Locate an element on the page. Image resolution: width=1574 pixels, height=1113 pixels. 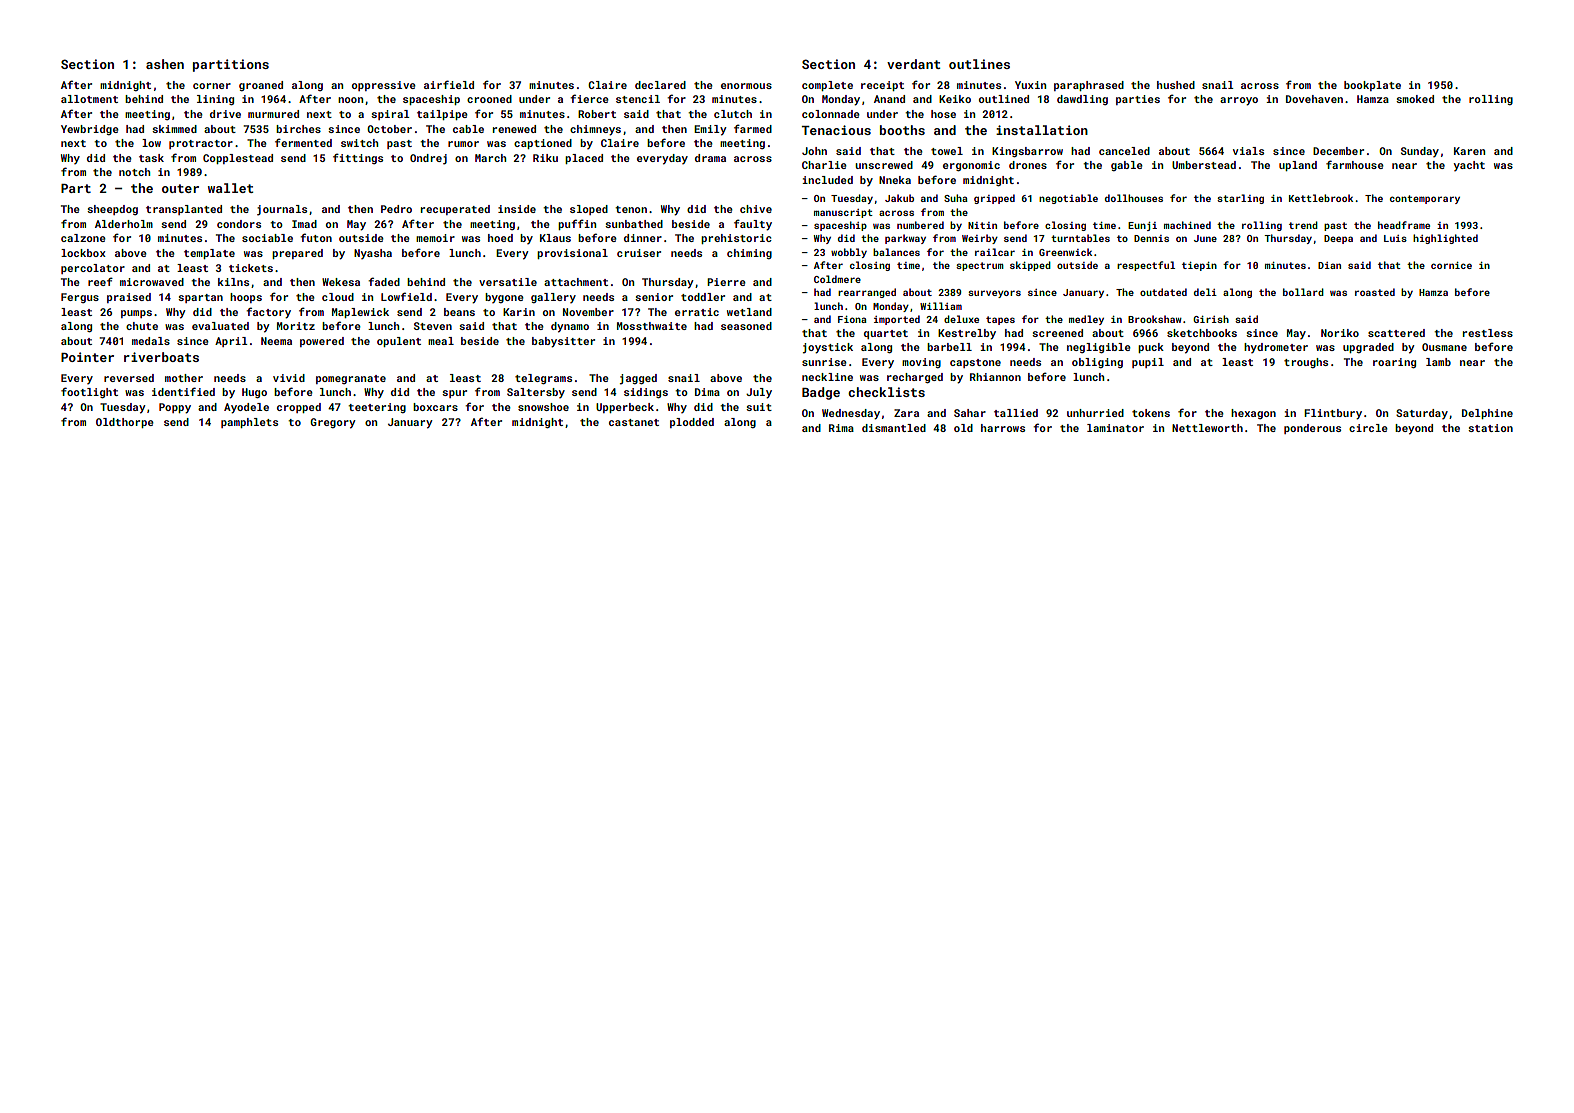
Gregory is located at coordinates (332, 423).
